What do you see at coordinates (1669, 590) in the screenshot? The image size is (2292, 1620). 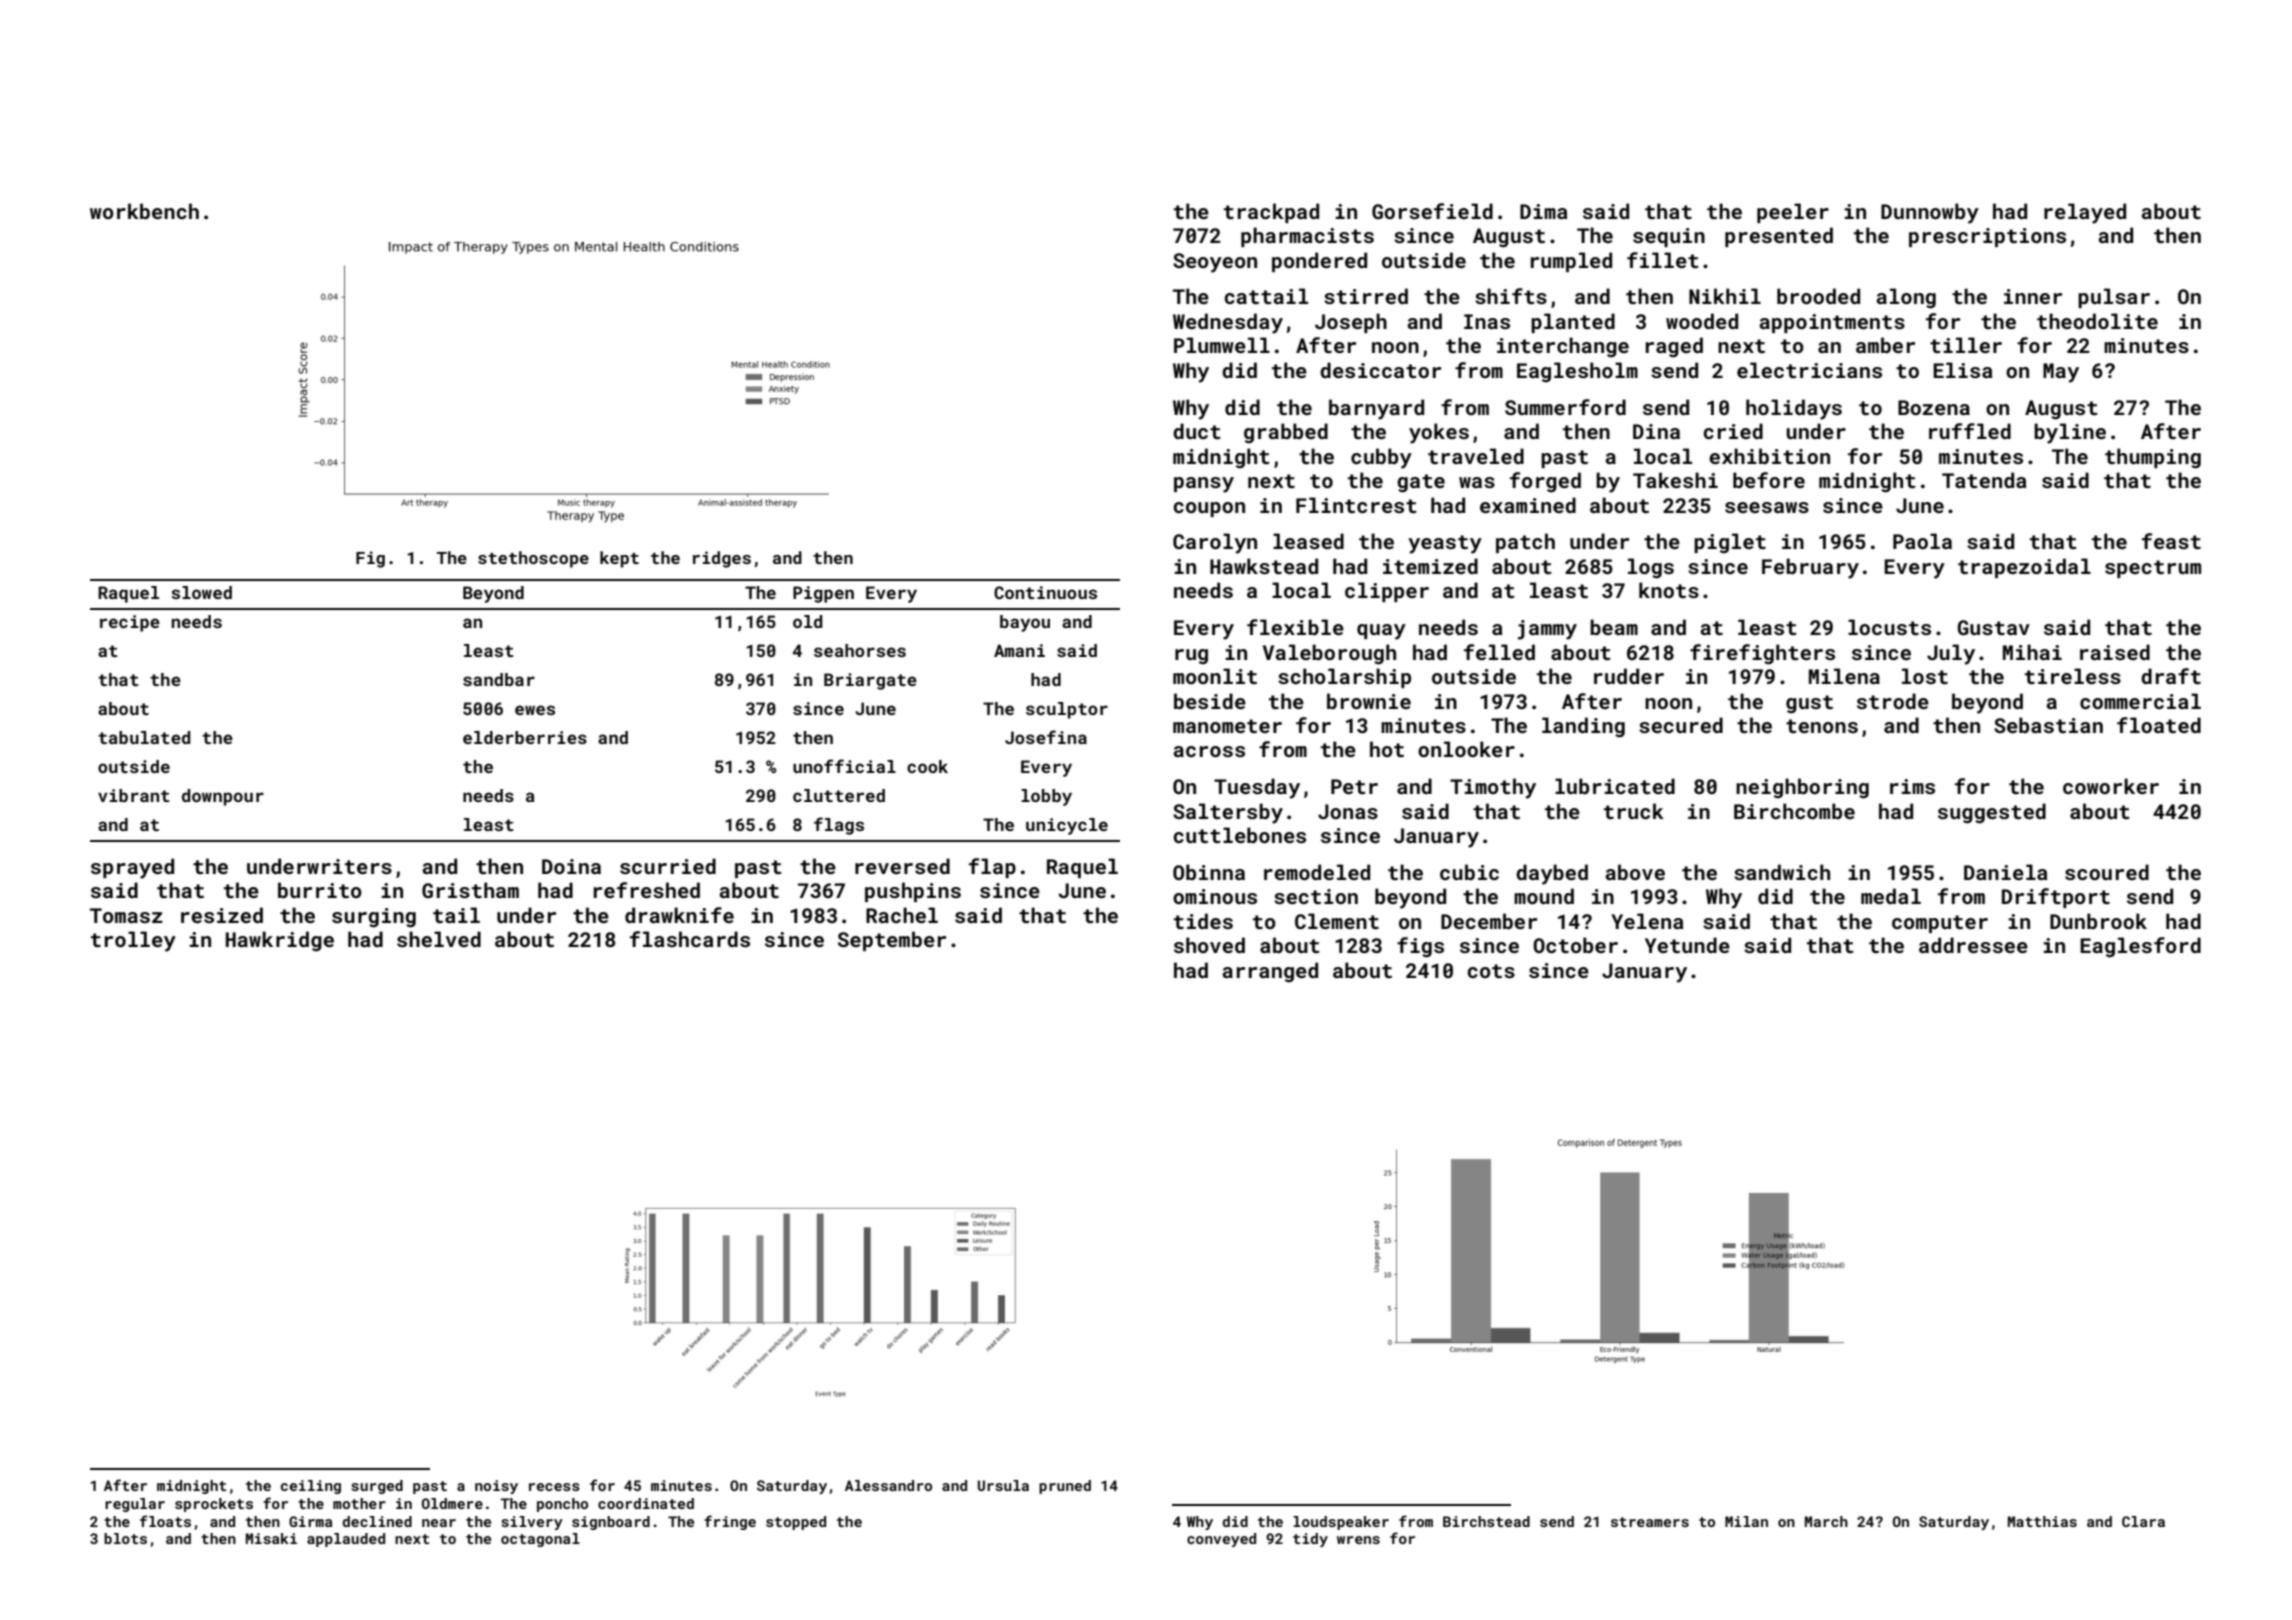 I see `knots` at bounding box center [1669, 590].
